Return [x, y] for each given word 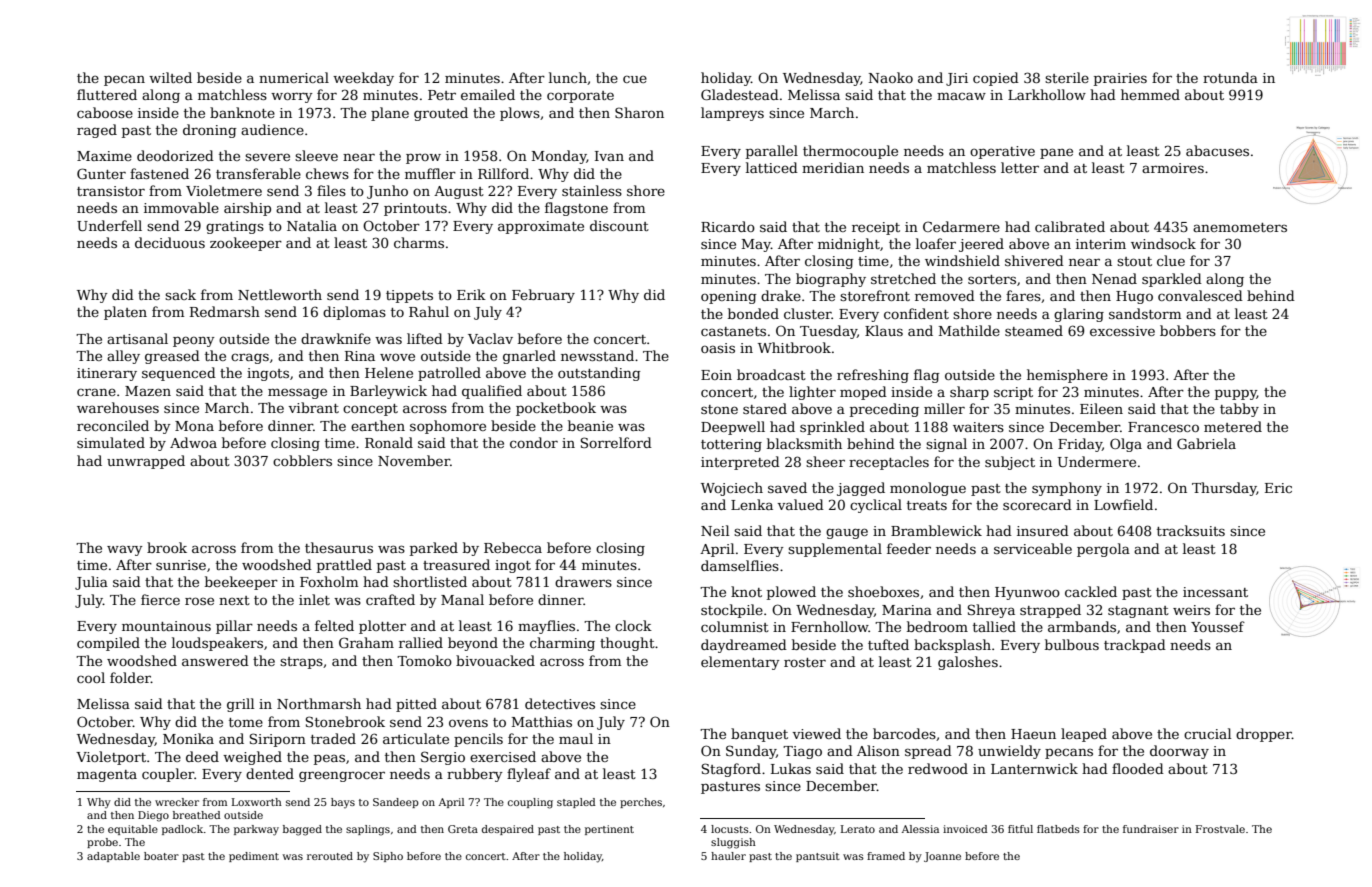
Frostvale [1220, 829]
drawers [583, 581]
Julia [91, 583]
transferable [258, 173]
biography [831, 280]
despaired [508, 830]
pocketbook [556, 409]
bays [343, 803]
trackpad [1135, 646]
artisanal [137, 338]
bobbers [1188, 330]
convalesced [1200, 295]
